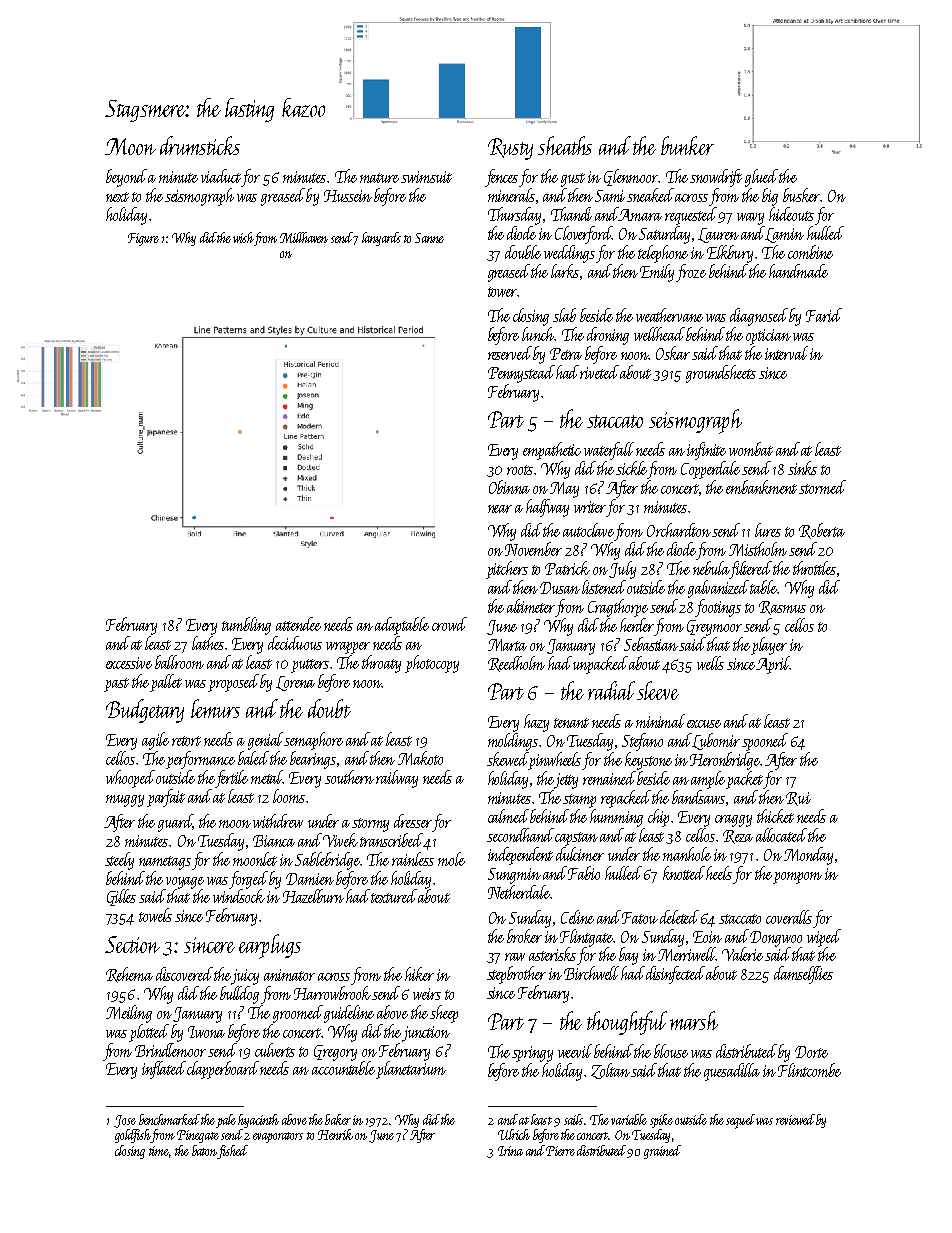 This document has height=1233, width=952. What do you see at coordinates (538, 334) in the document?
I see `lunch` at bounding box center [538, 334].
